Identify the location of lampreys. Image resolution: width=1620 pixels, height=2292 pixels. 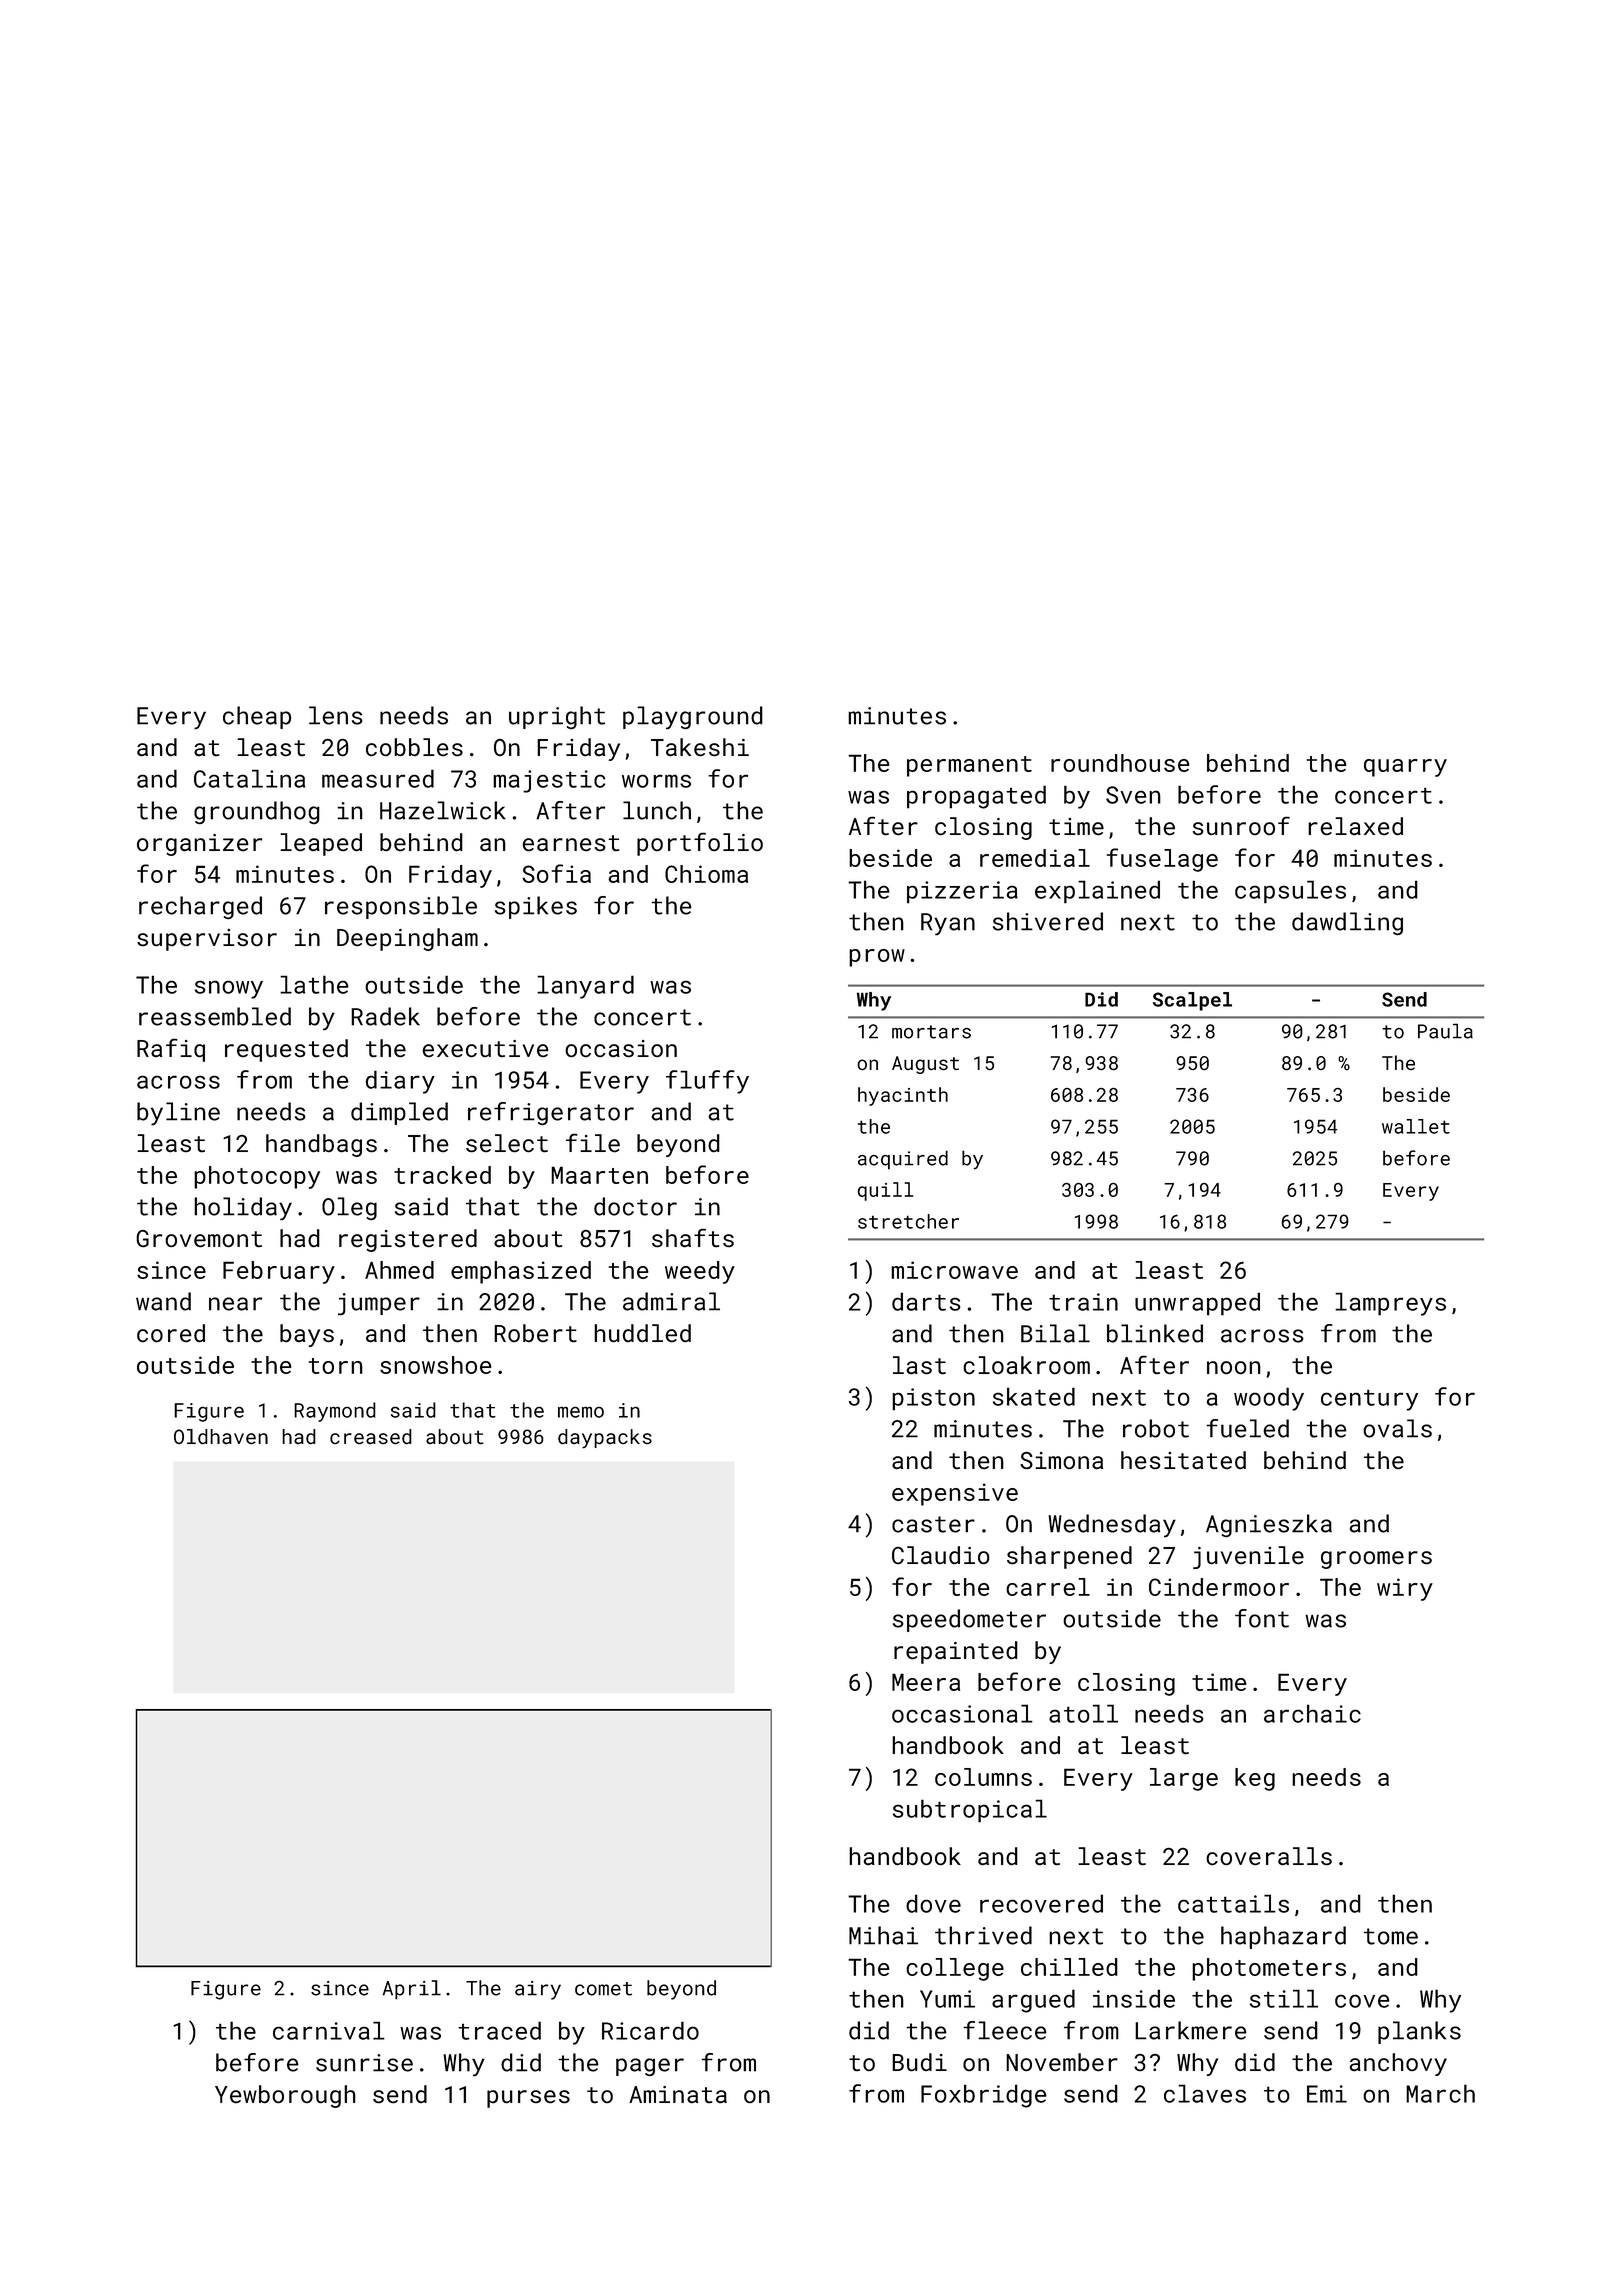
(1390, 1304).
